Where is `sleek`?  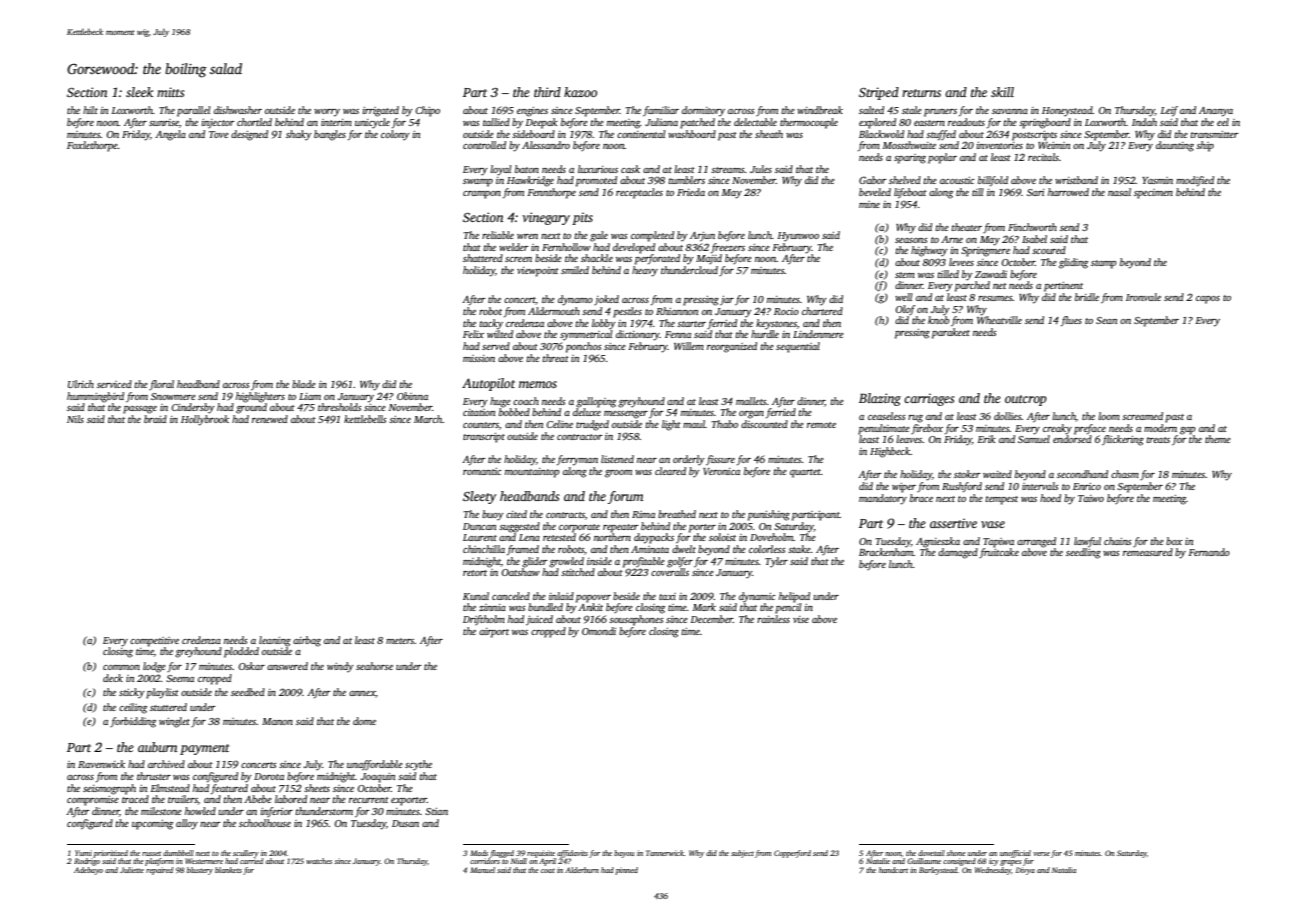
sleek is located at coordinates (139, 92).
